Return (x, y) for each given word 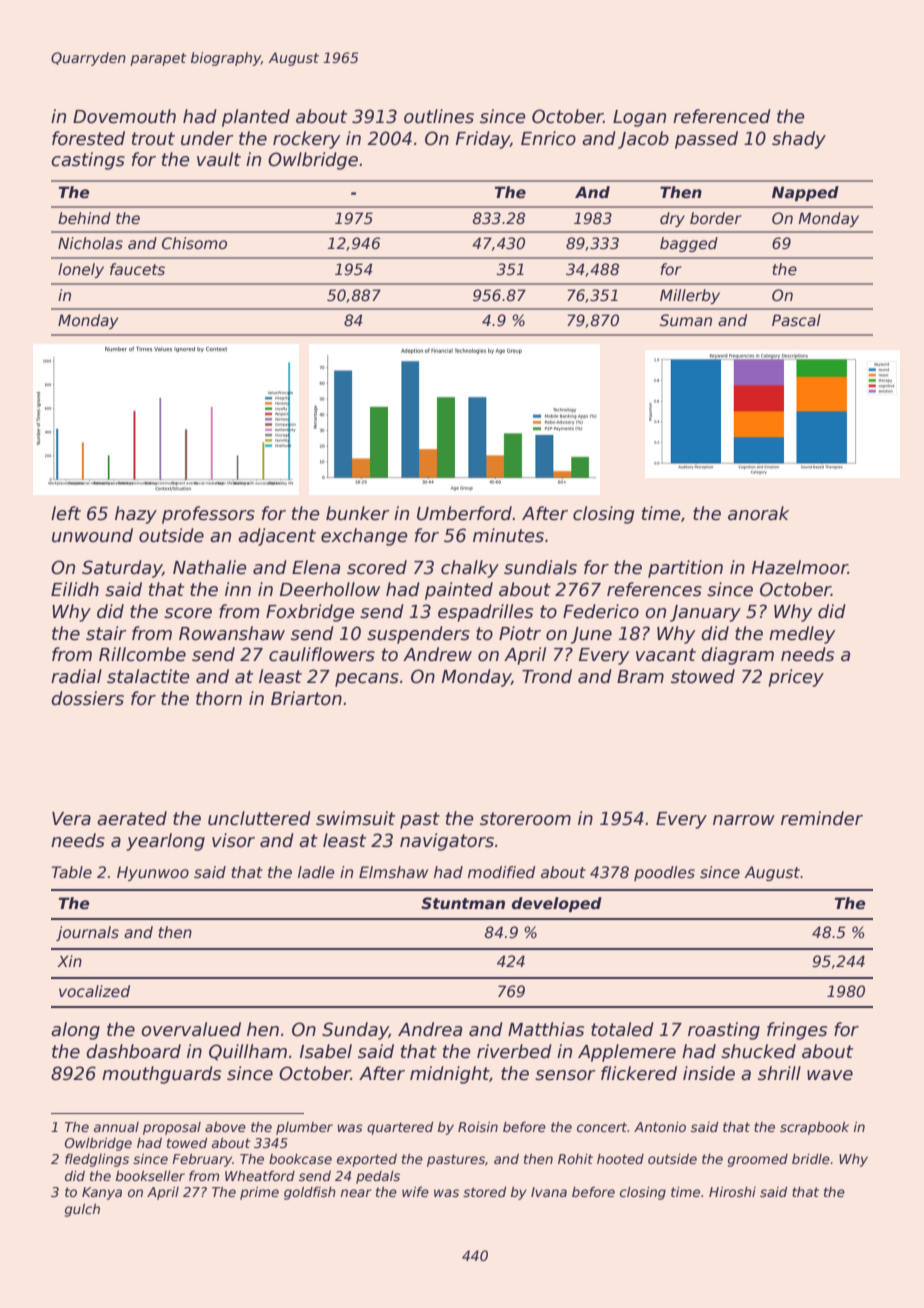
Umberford (465, 513)
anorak (758, 513)
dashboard (133, 1051)
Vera (71, 819)
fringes (797, 1031)
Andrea (430, 1029)
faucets (137, 269)
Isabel (326, 1051)
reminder (822, 818)
